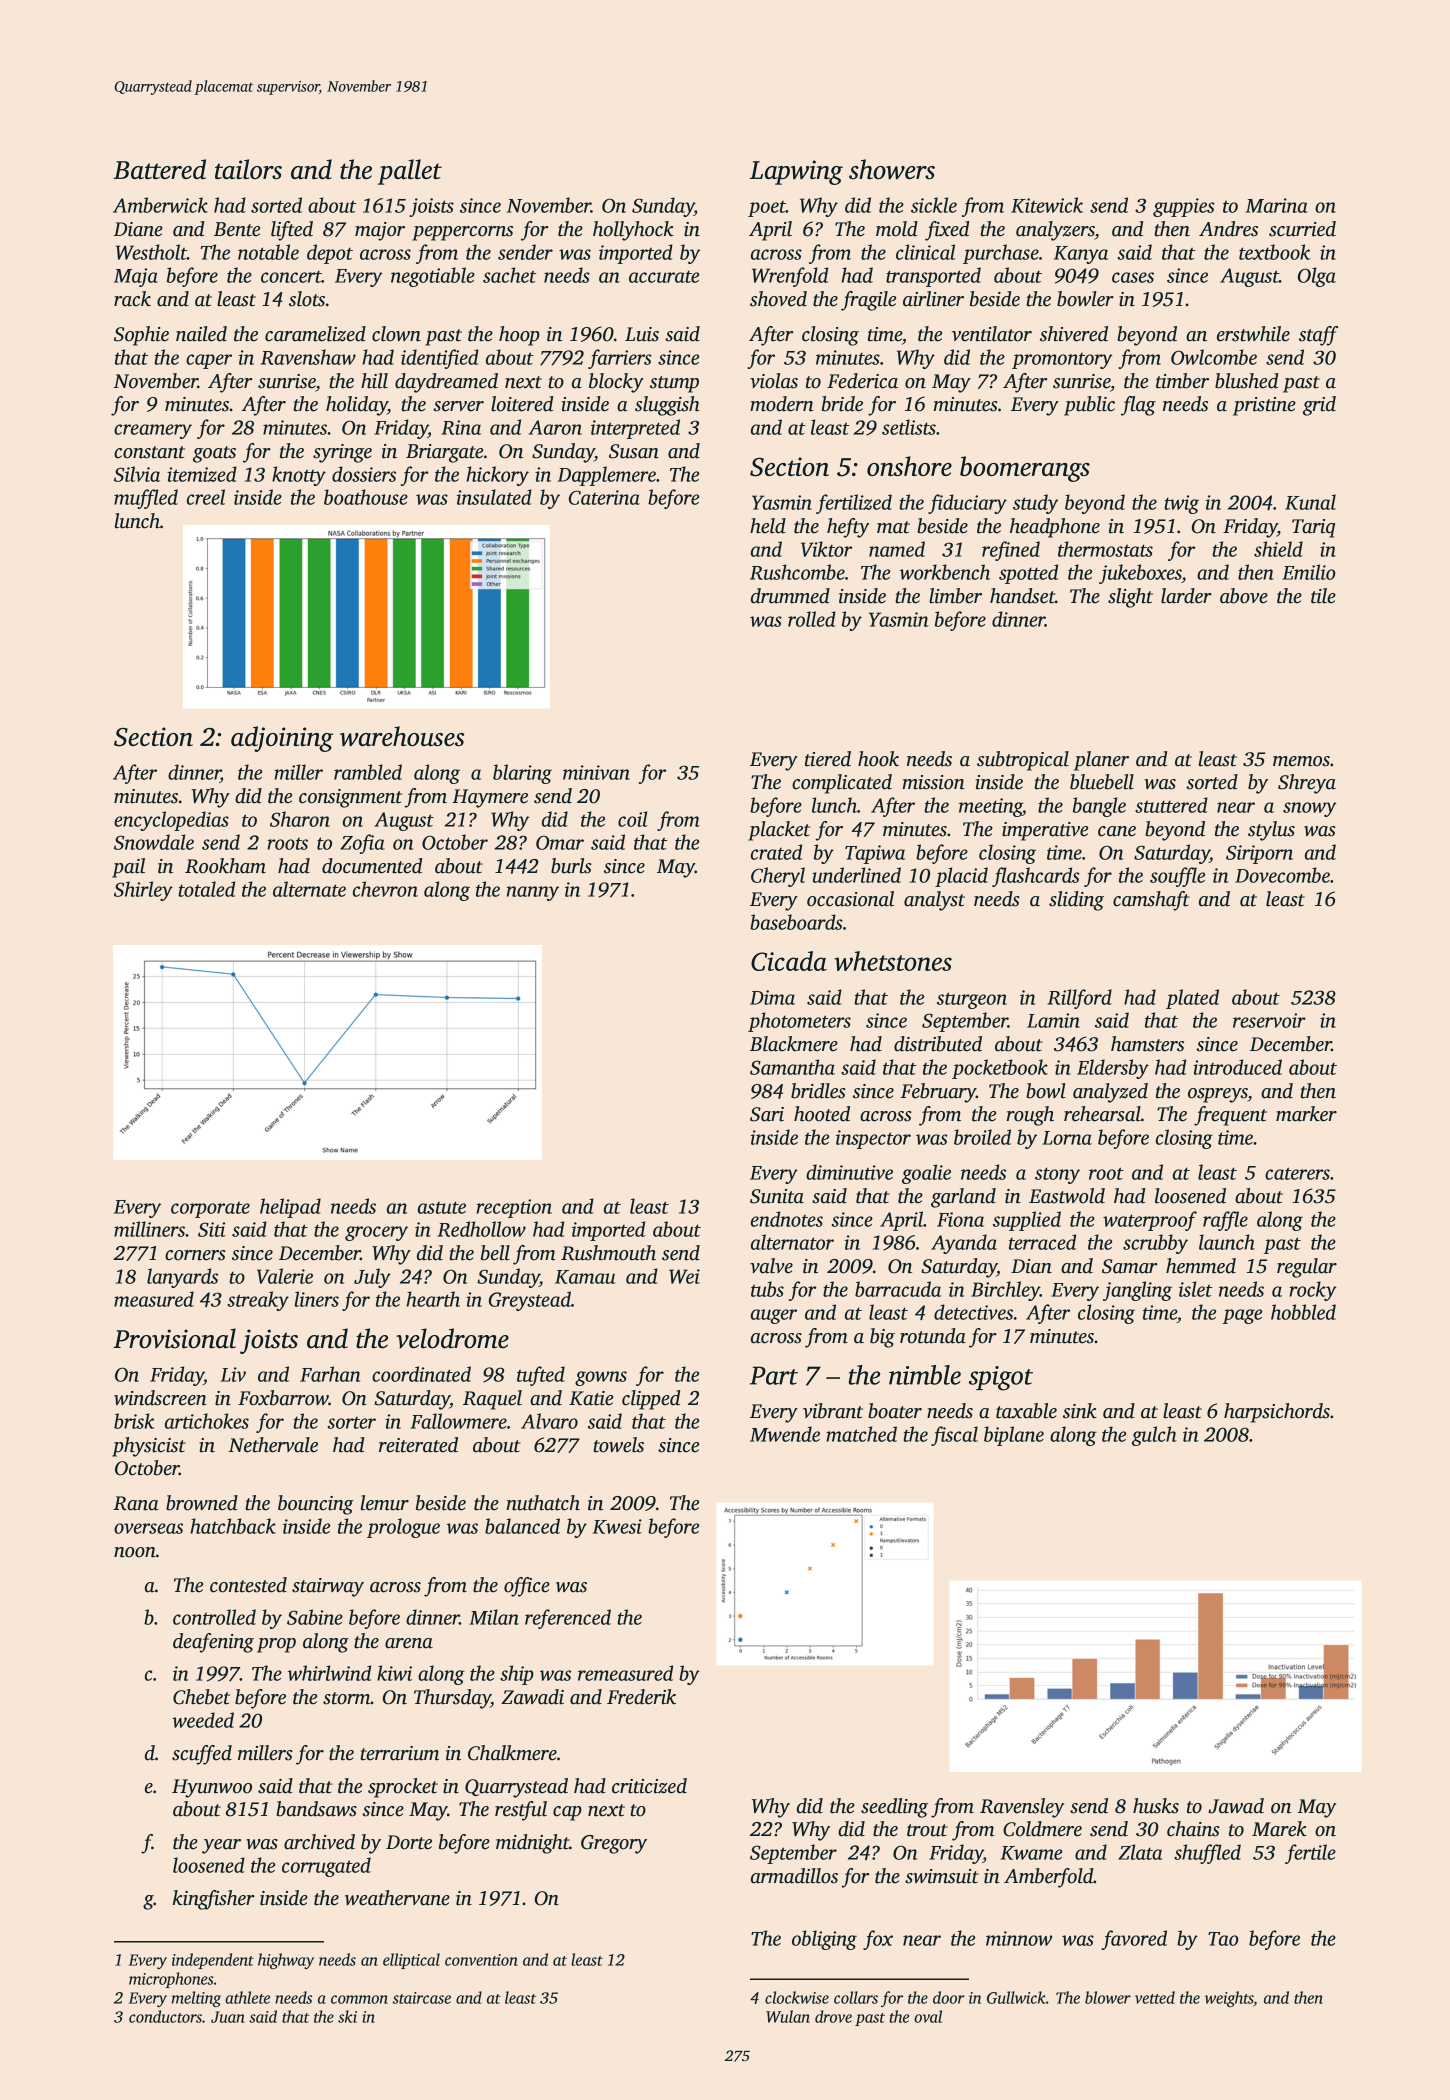 This document has width=1450, height=2100. What do you see at coordinates (1277, 1413) in the document?
I see `harpsichords` at bounding box center [1277, 1413].
